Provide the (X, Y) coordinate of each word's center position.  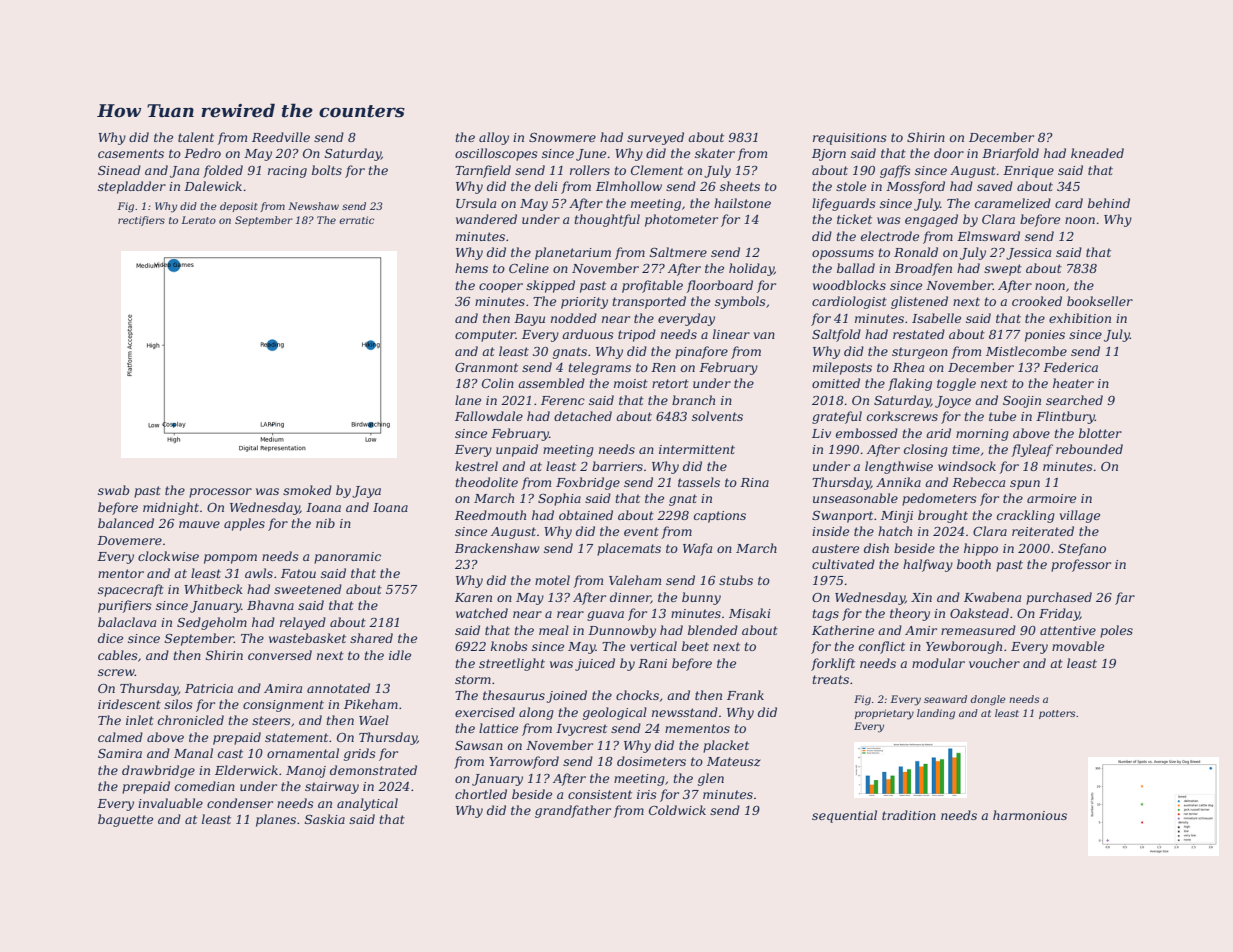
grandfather (573, 811)
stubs (736, 580)
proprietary (884, 714)
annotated (338, 688)
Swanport (842, 517)
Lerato (198, 220)
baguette (125, 820)
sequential (844, 816)
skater (715, 153)
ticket (854, 219)
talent (196, 137)
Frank (745, 695)
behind (1109, 203)
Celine (529, 268)
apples (244, 524)
